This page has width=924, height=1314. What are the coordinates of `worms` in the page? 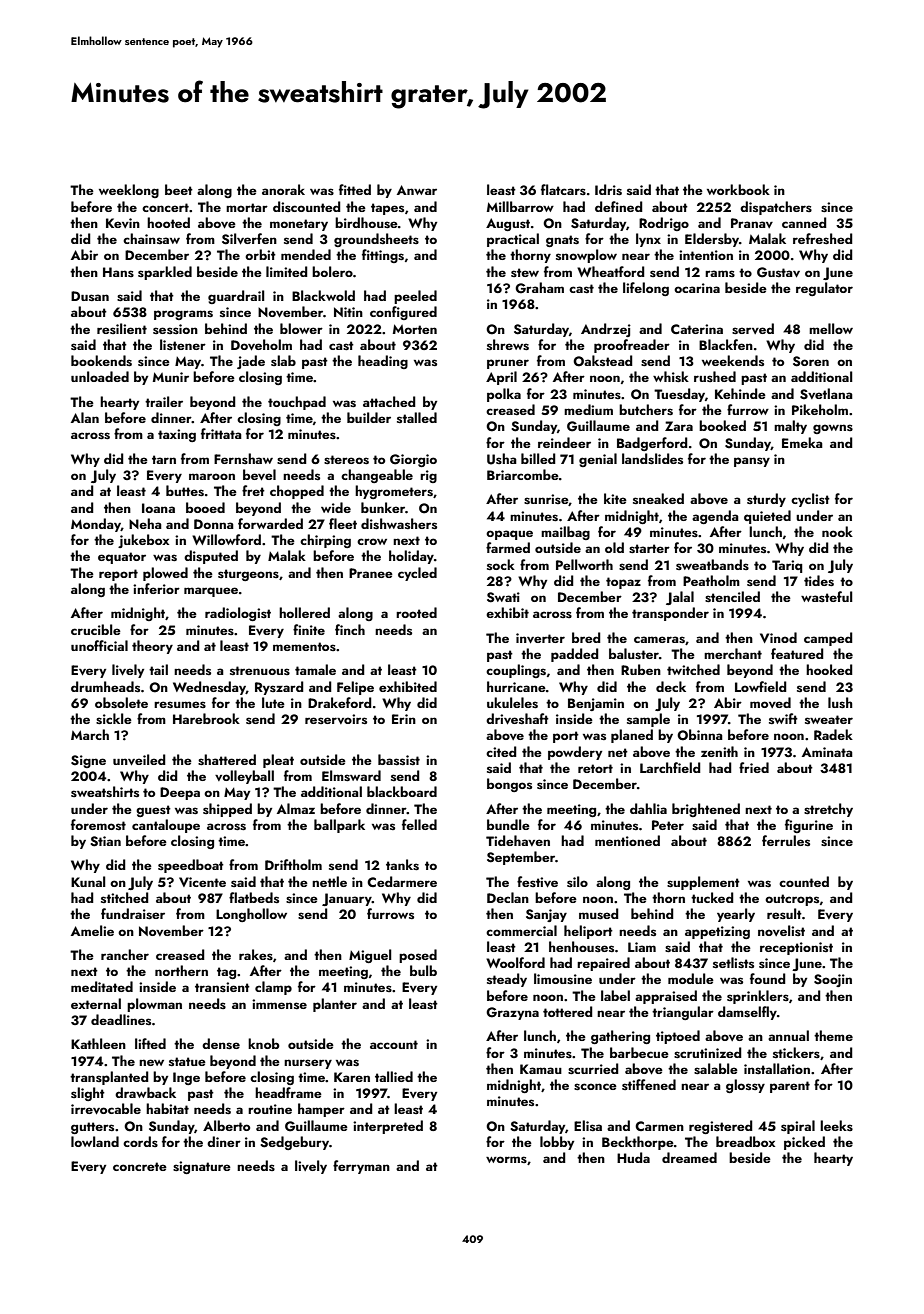 It's located at (506, 1159).
